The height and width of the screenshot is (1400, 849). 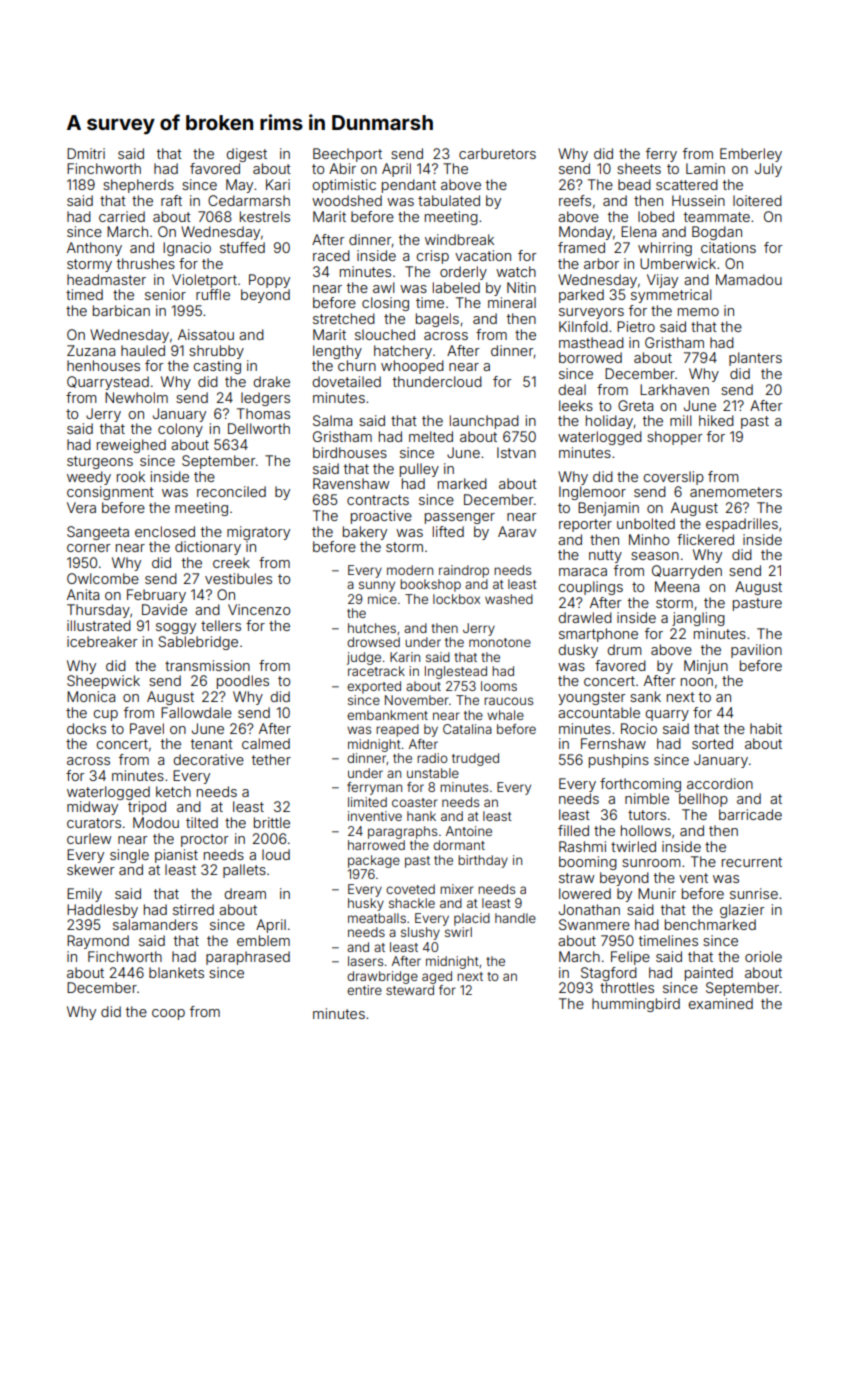 I want to click on Istvan, so click(x=516, y=452).
